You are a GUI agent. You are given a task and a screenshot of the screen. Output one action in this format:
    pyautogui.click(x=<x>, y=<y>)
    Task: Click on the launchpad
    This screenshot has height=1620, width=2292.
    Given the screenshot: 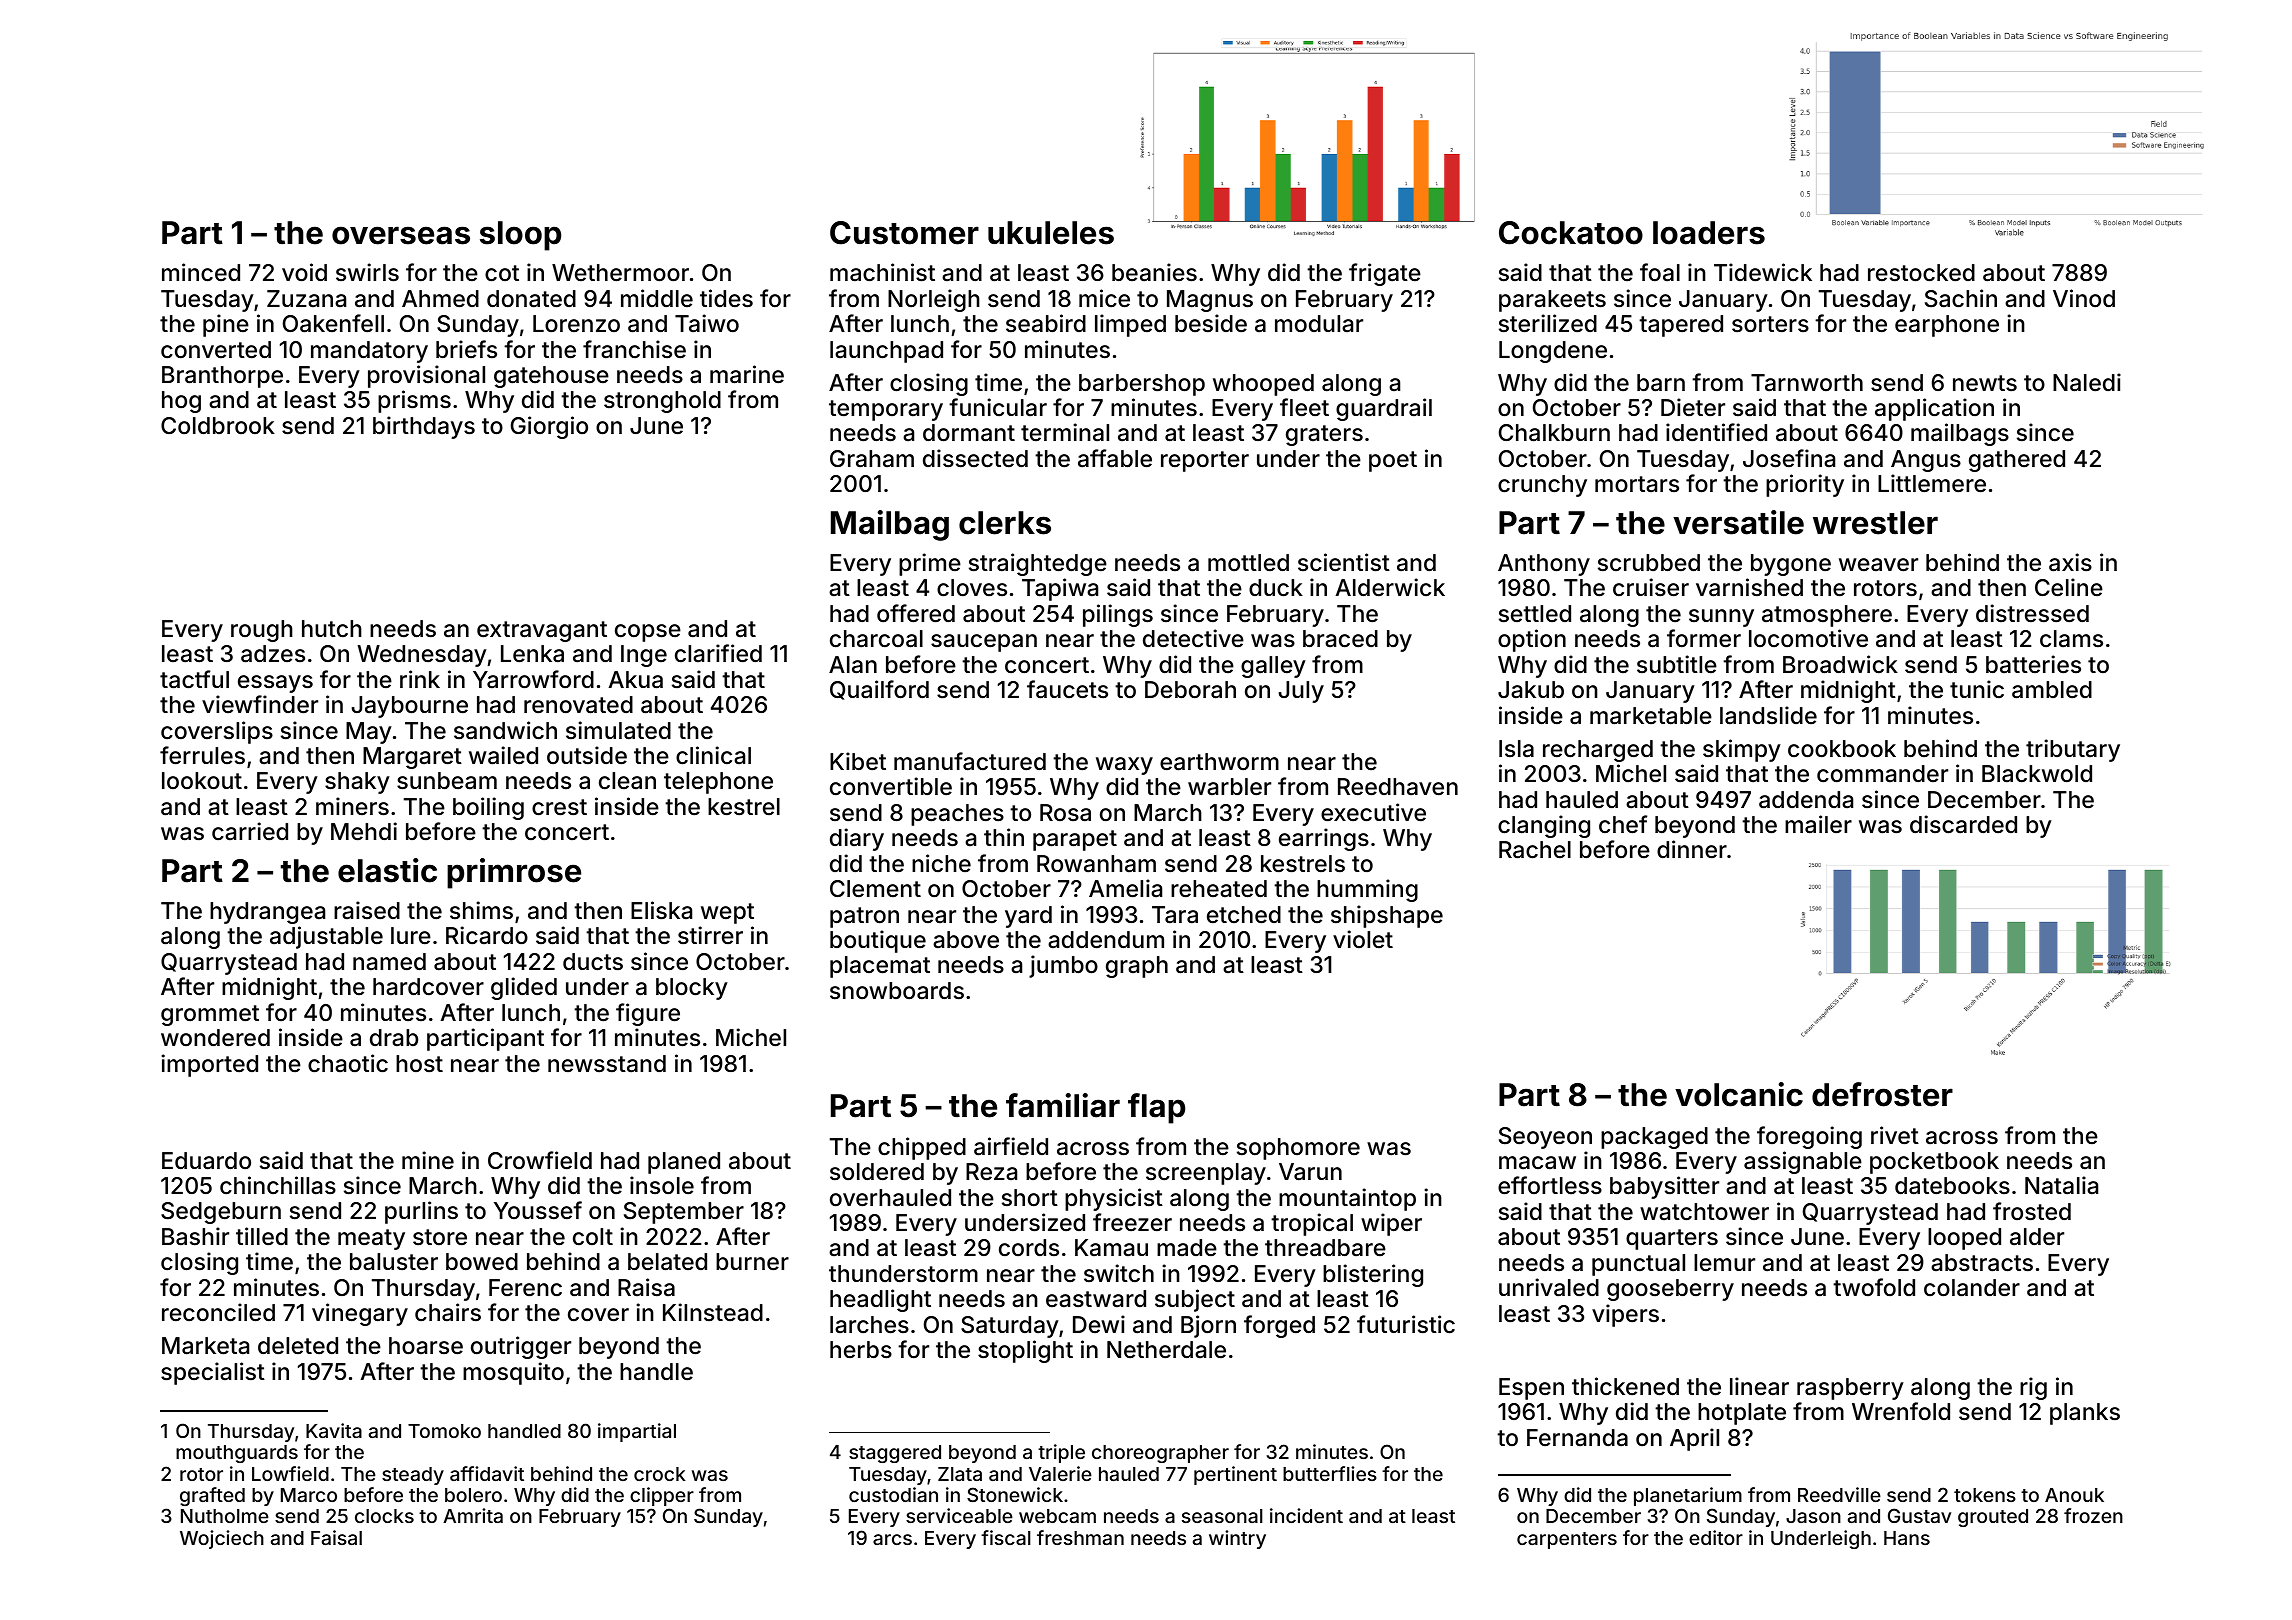 What is the action you would take?
    pyautogui.click(x=886, y=352)
